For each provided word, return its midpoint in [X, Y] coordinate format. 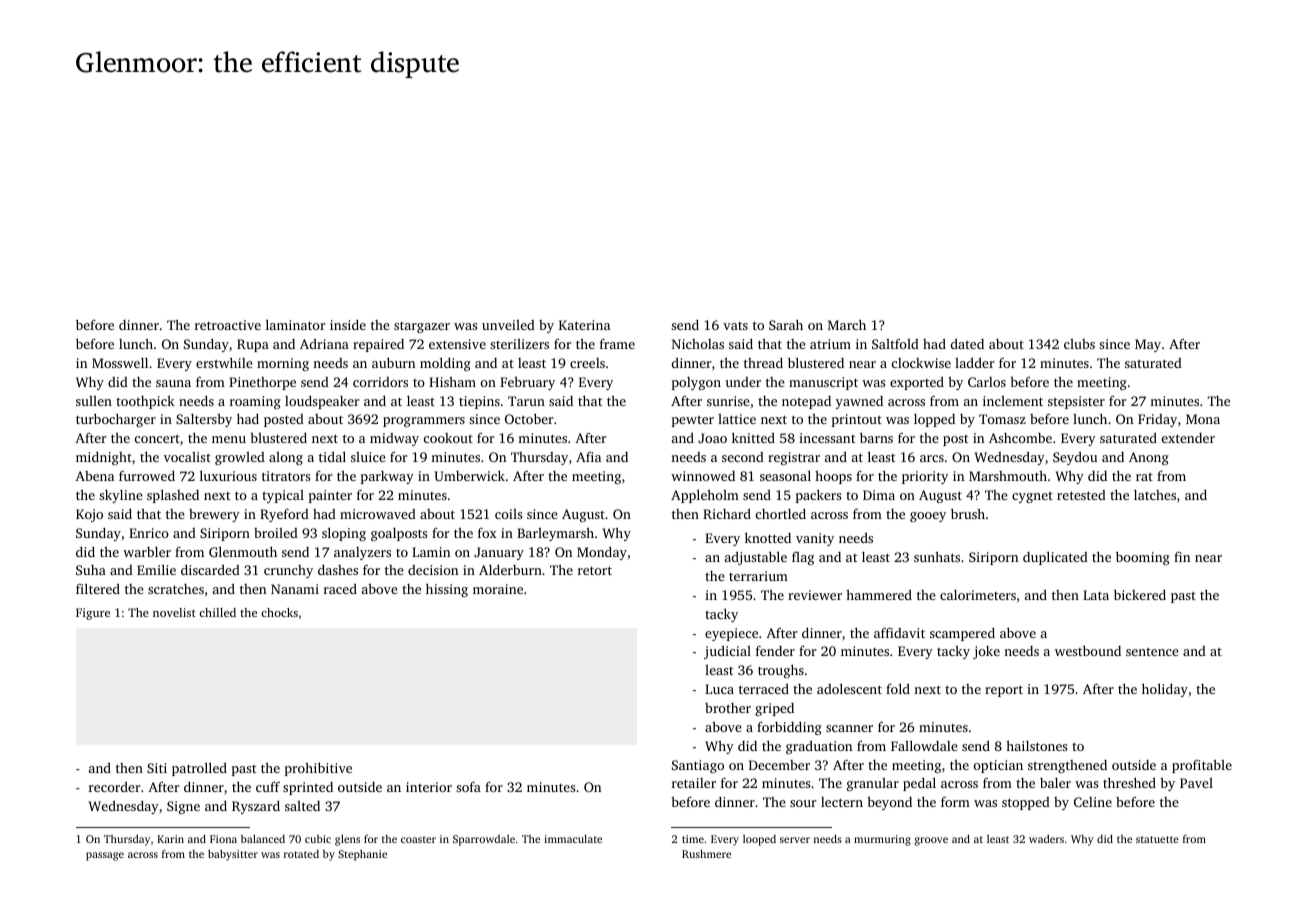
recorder [114, 787]
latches [1155, 495]
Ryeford [284, 515]
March [847, 324]
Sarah [786, 324]
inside [348, 325]
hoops [833, 477]
